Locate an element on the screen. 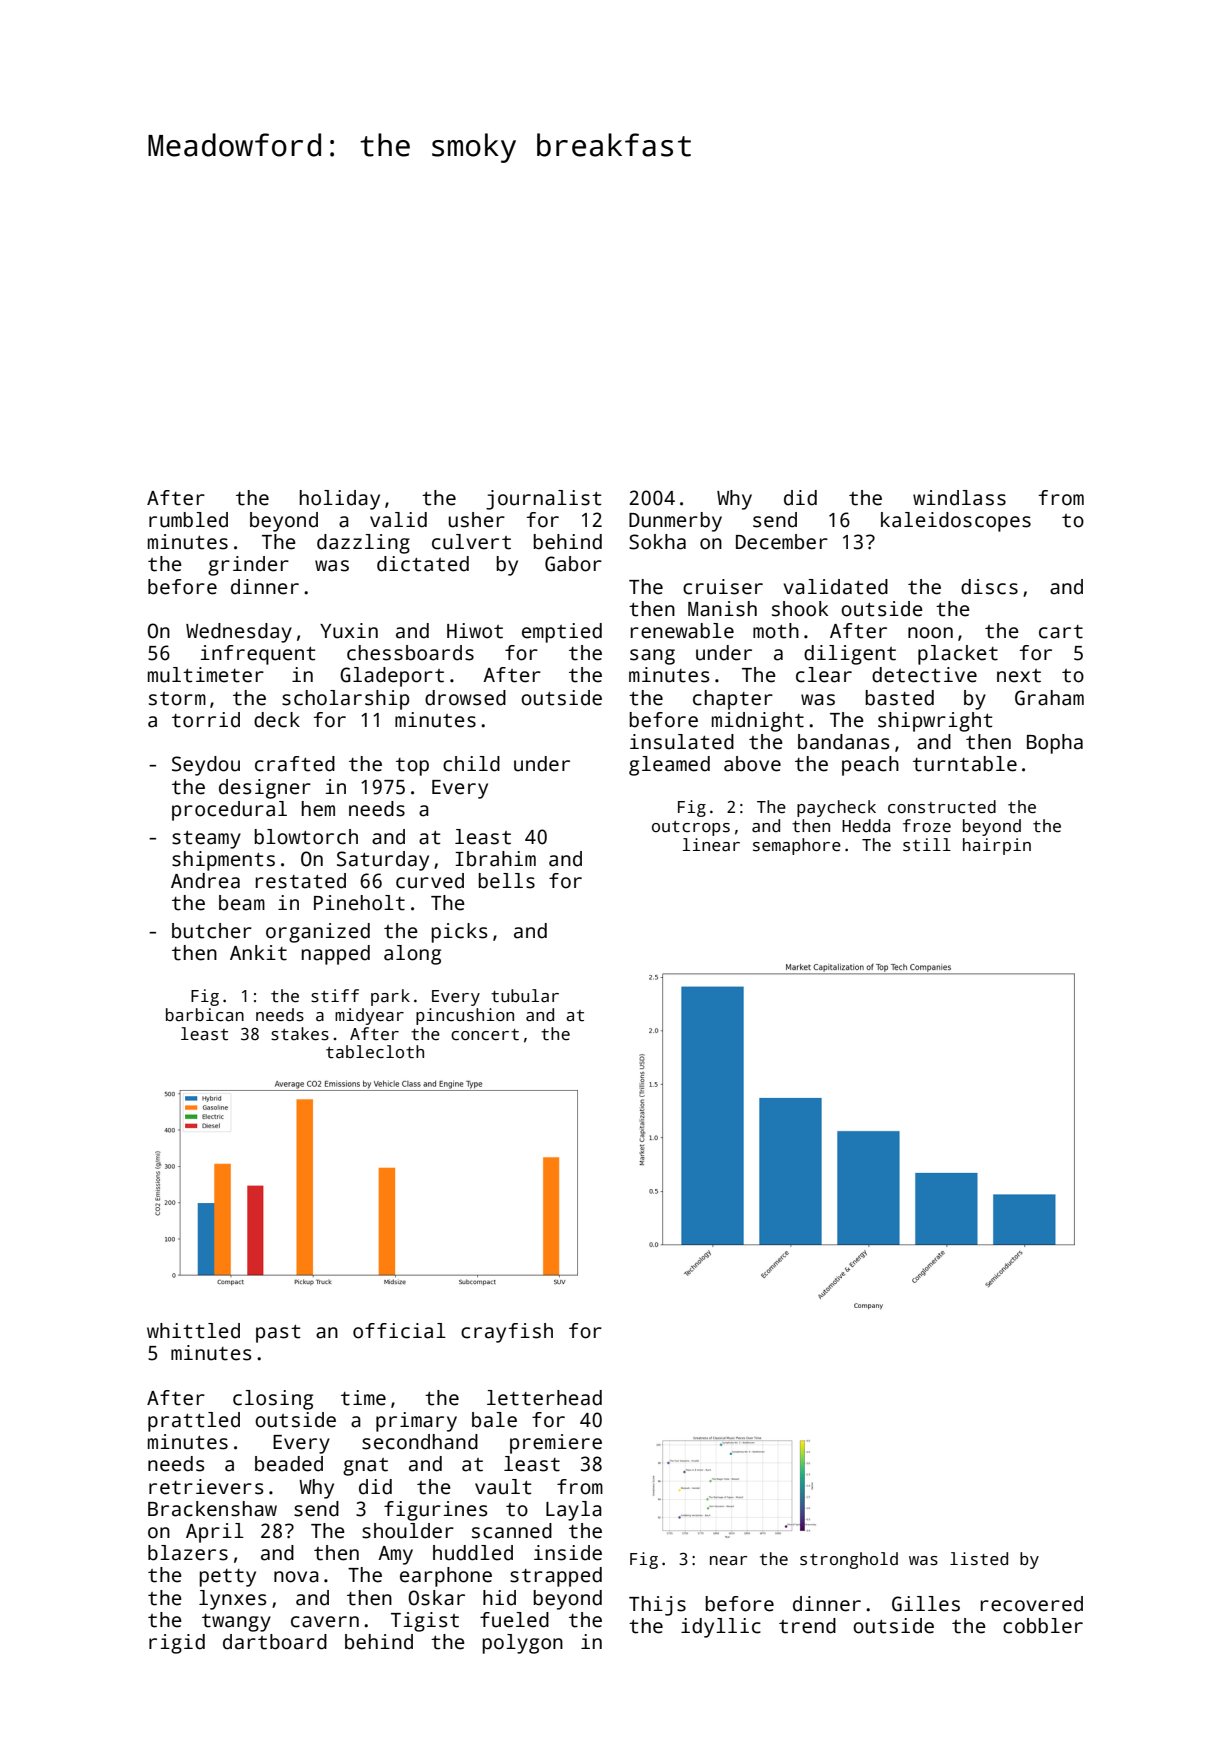 The image size is (1232, 1743). Pineholt is located at coordinates (359, 903).
